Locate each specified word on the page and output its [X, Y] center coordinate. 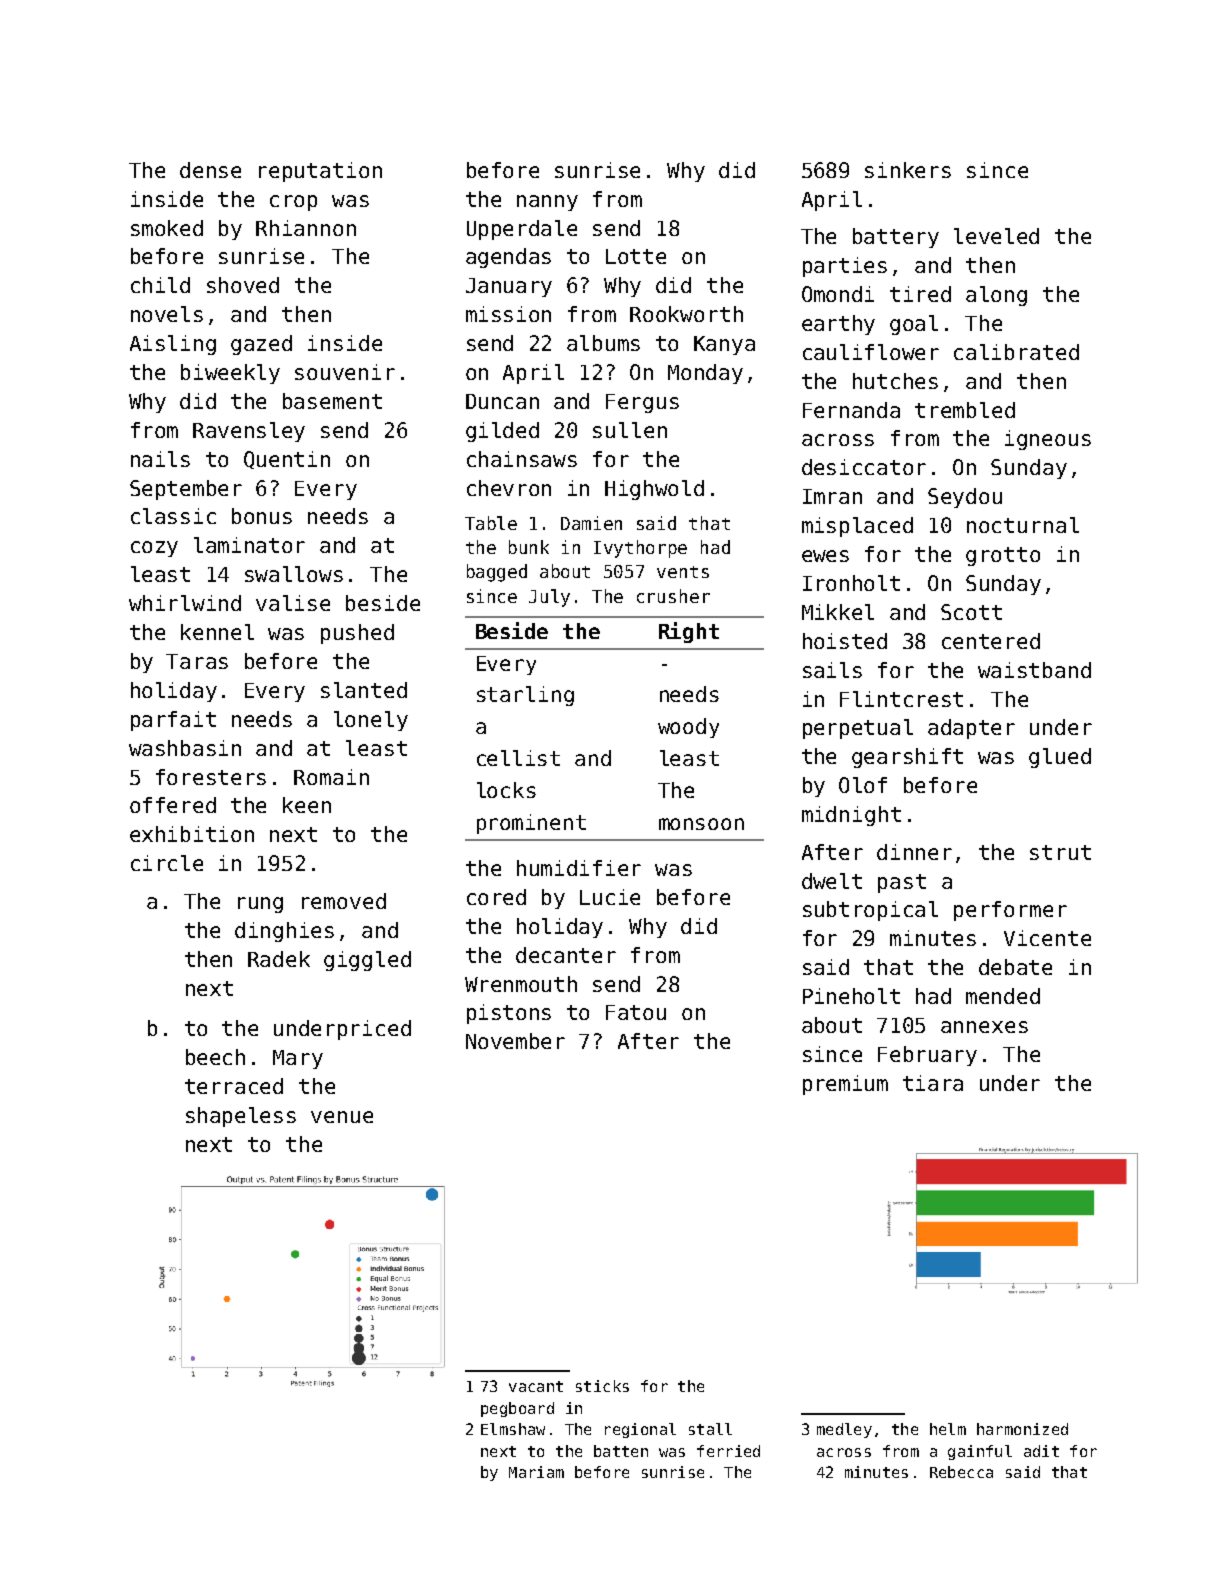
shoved [243, 285]
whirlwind [185, 603]
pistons [509, 1014]
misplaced [857, 527]
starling [525, 696]
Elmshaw [513, 1429]
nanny [547, 203]
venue [342, 1117]
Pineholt [851, 996]
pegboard [517, 1409]
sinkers [908, 170]
